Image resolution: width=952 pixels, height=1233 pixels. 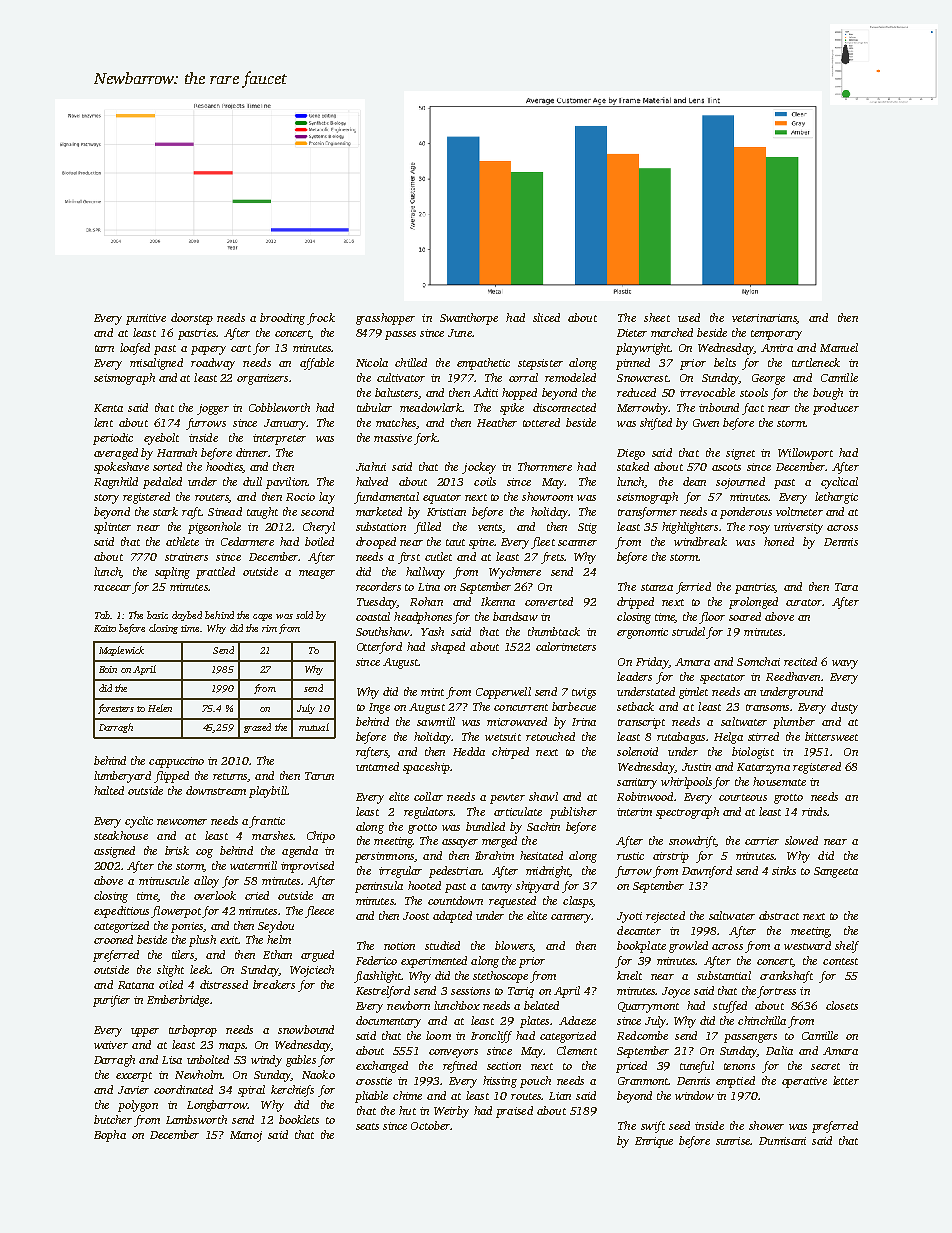 I want to click on sliced, so click(x=546, y=317).
